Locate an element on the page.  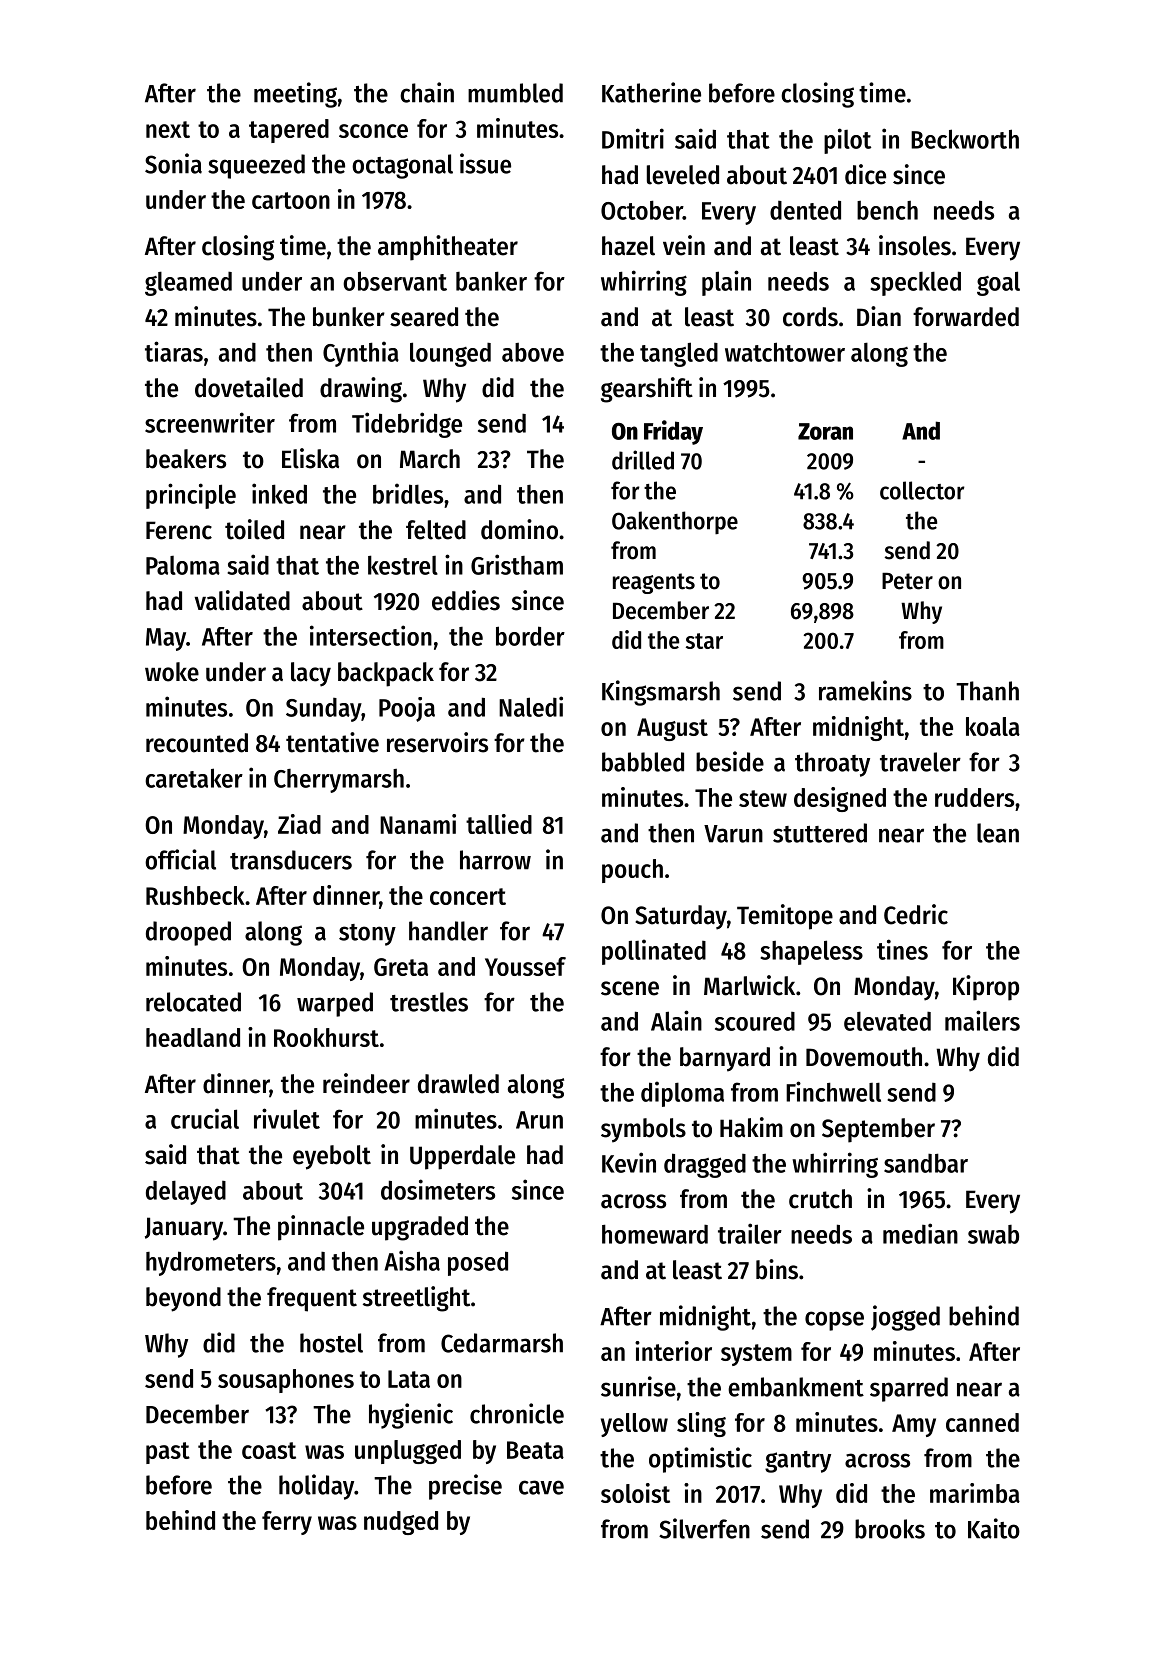
Oakenthorpe is located at coordinates (675, 522).
